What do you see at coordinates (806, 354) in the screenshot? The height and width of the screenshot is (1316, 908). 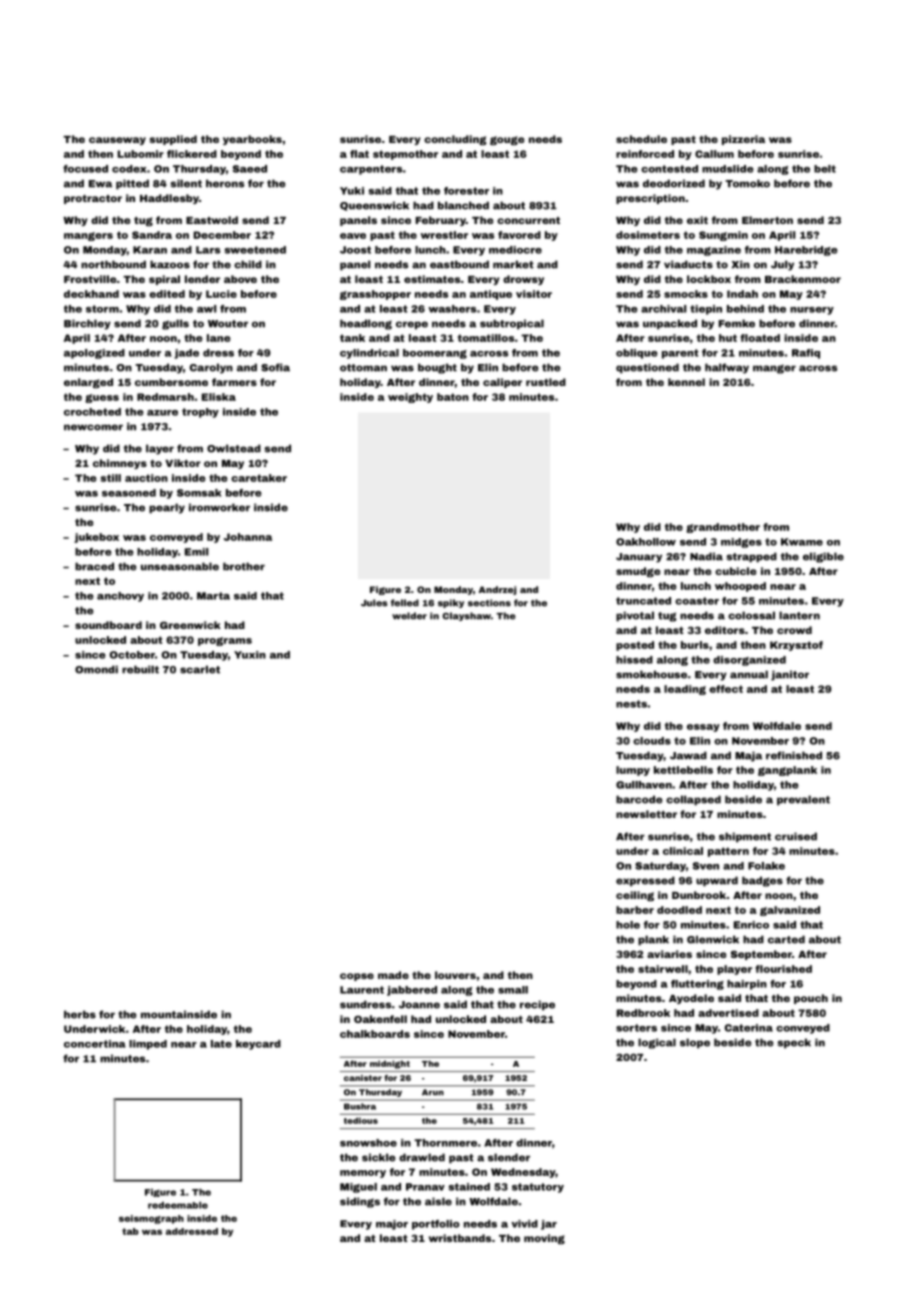 I see `Rafiq` at bounding box center [806, 354].
